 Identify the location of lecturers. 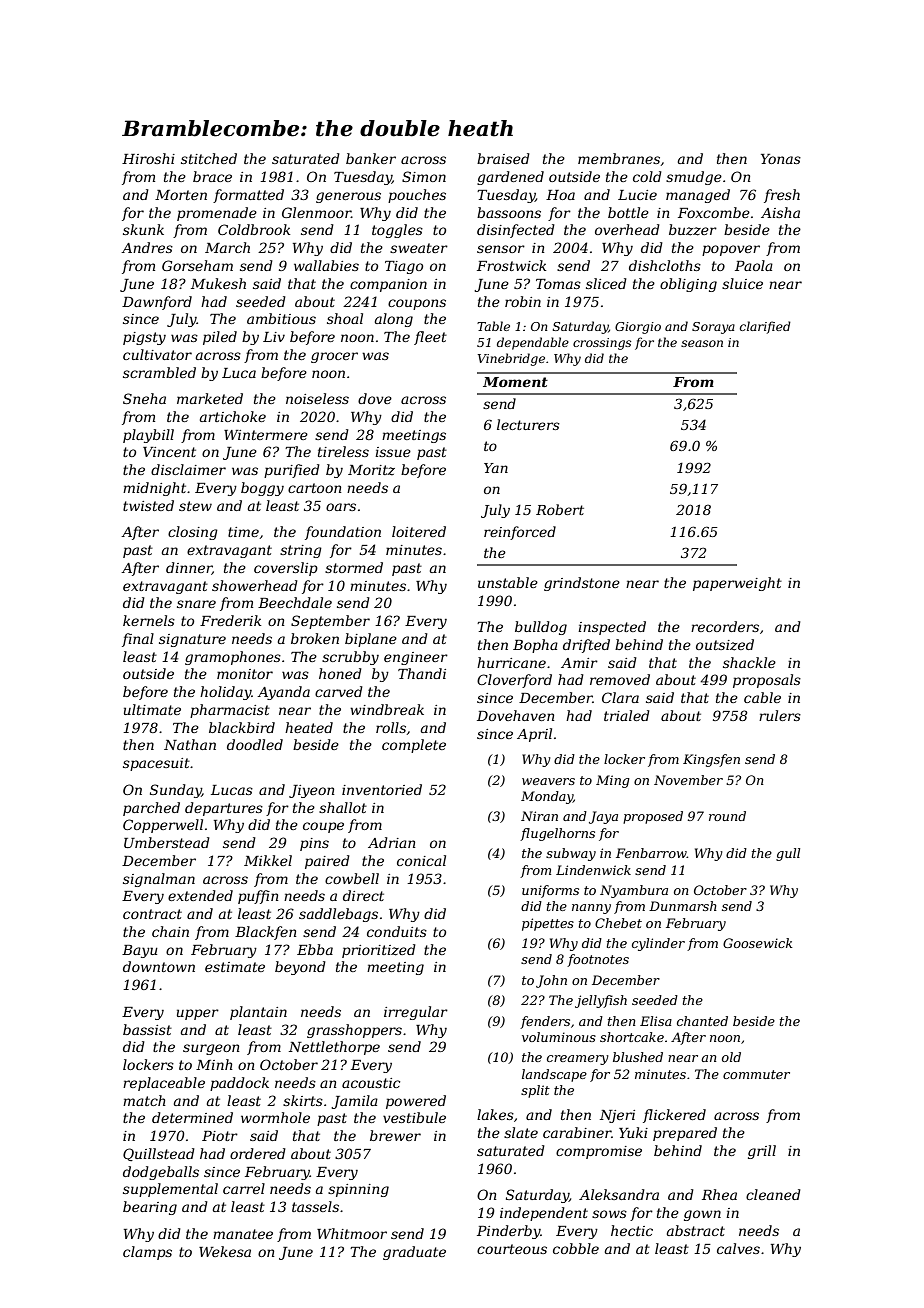
(528, 424).
